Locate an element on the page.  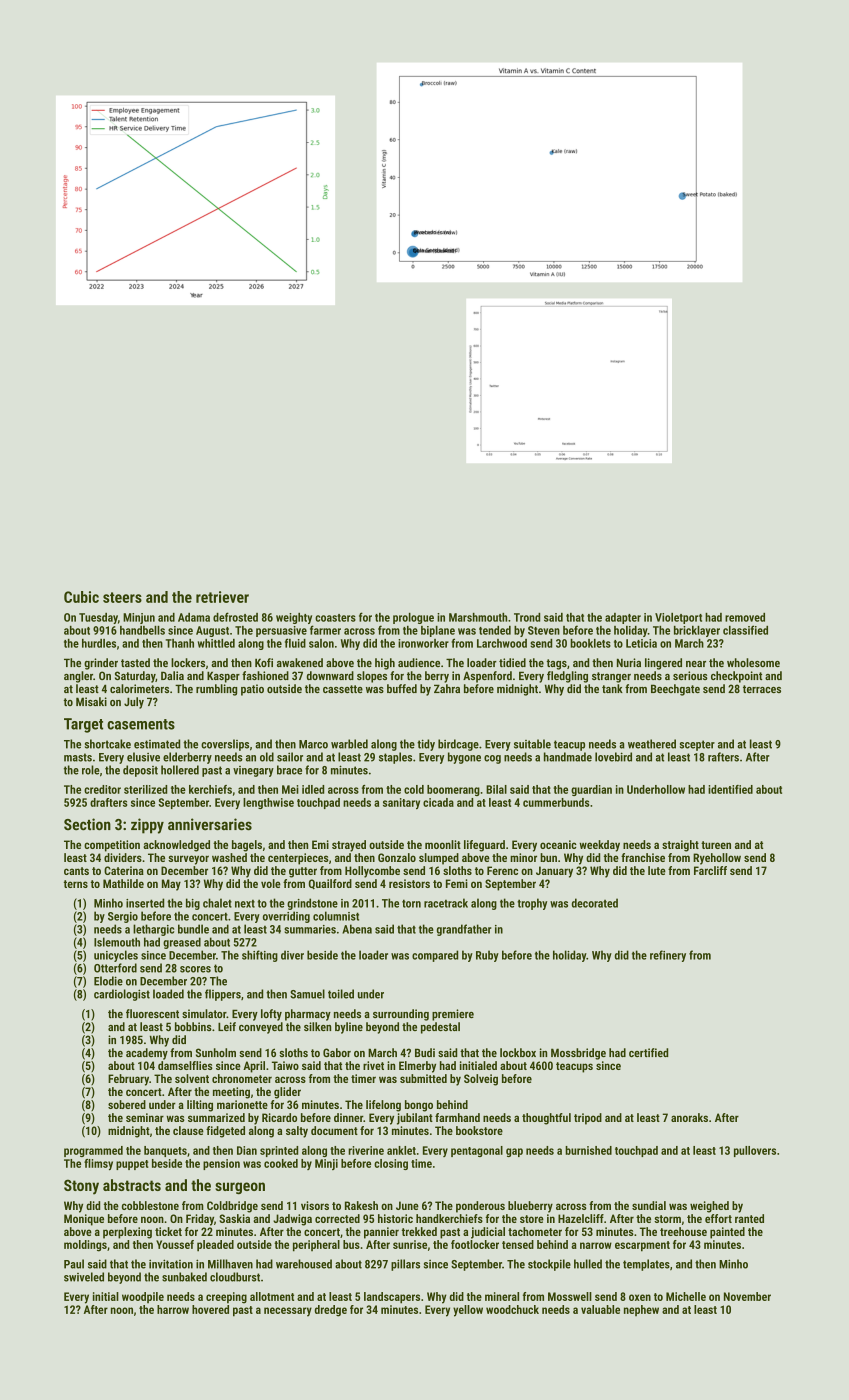
yellow is located at coordinates (468, 1311).
